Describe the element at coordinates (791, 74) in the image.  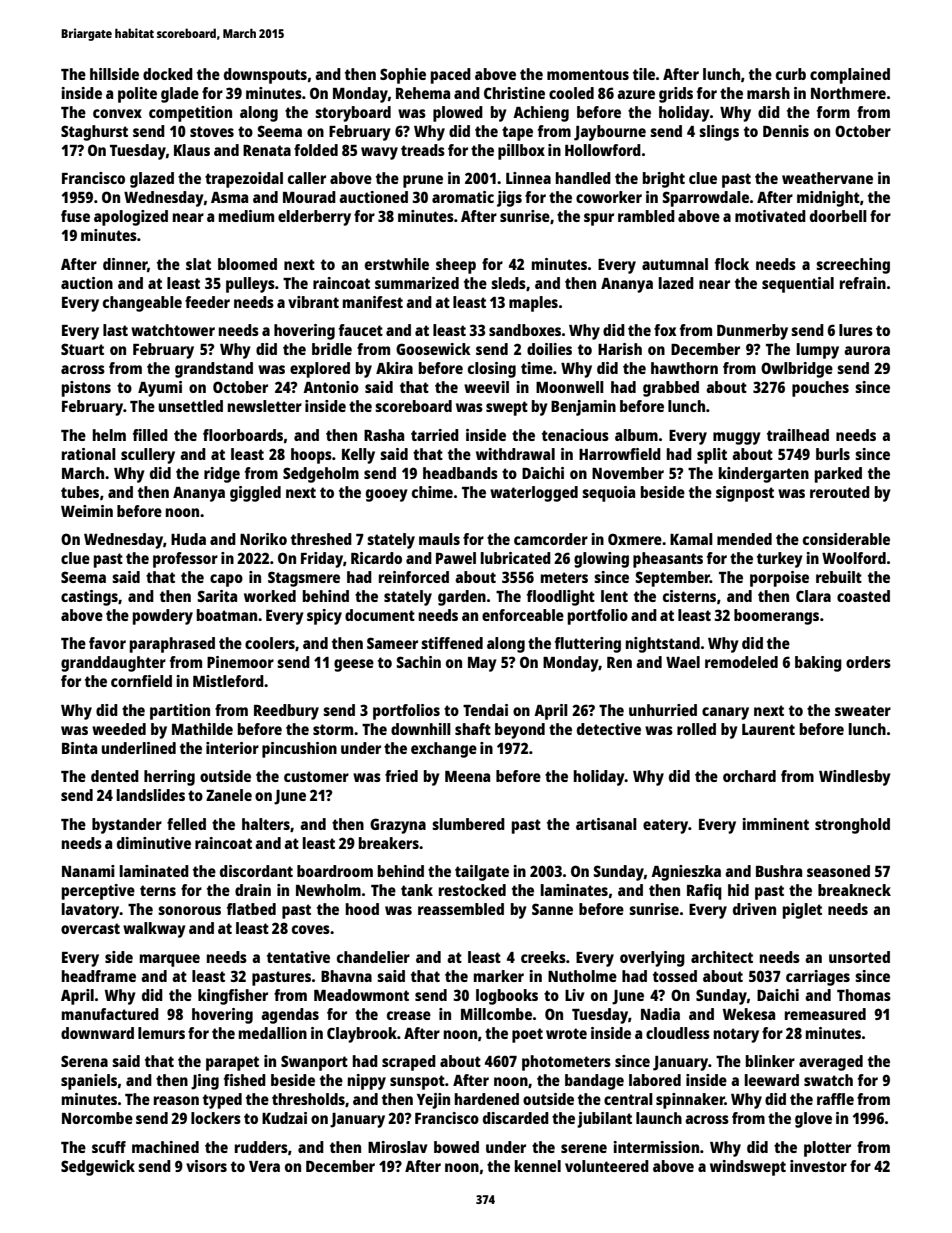
I see `curb` at that location.
